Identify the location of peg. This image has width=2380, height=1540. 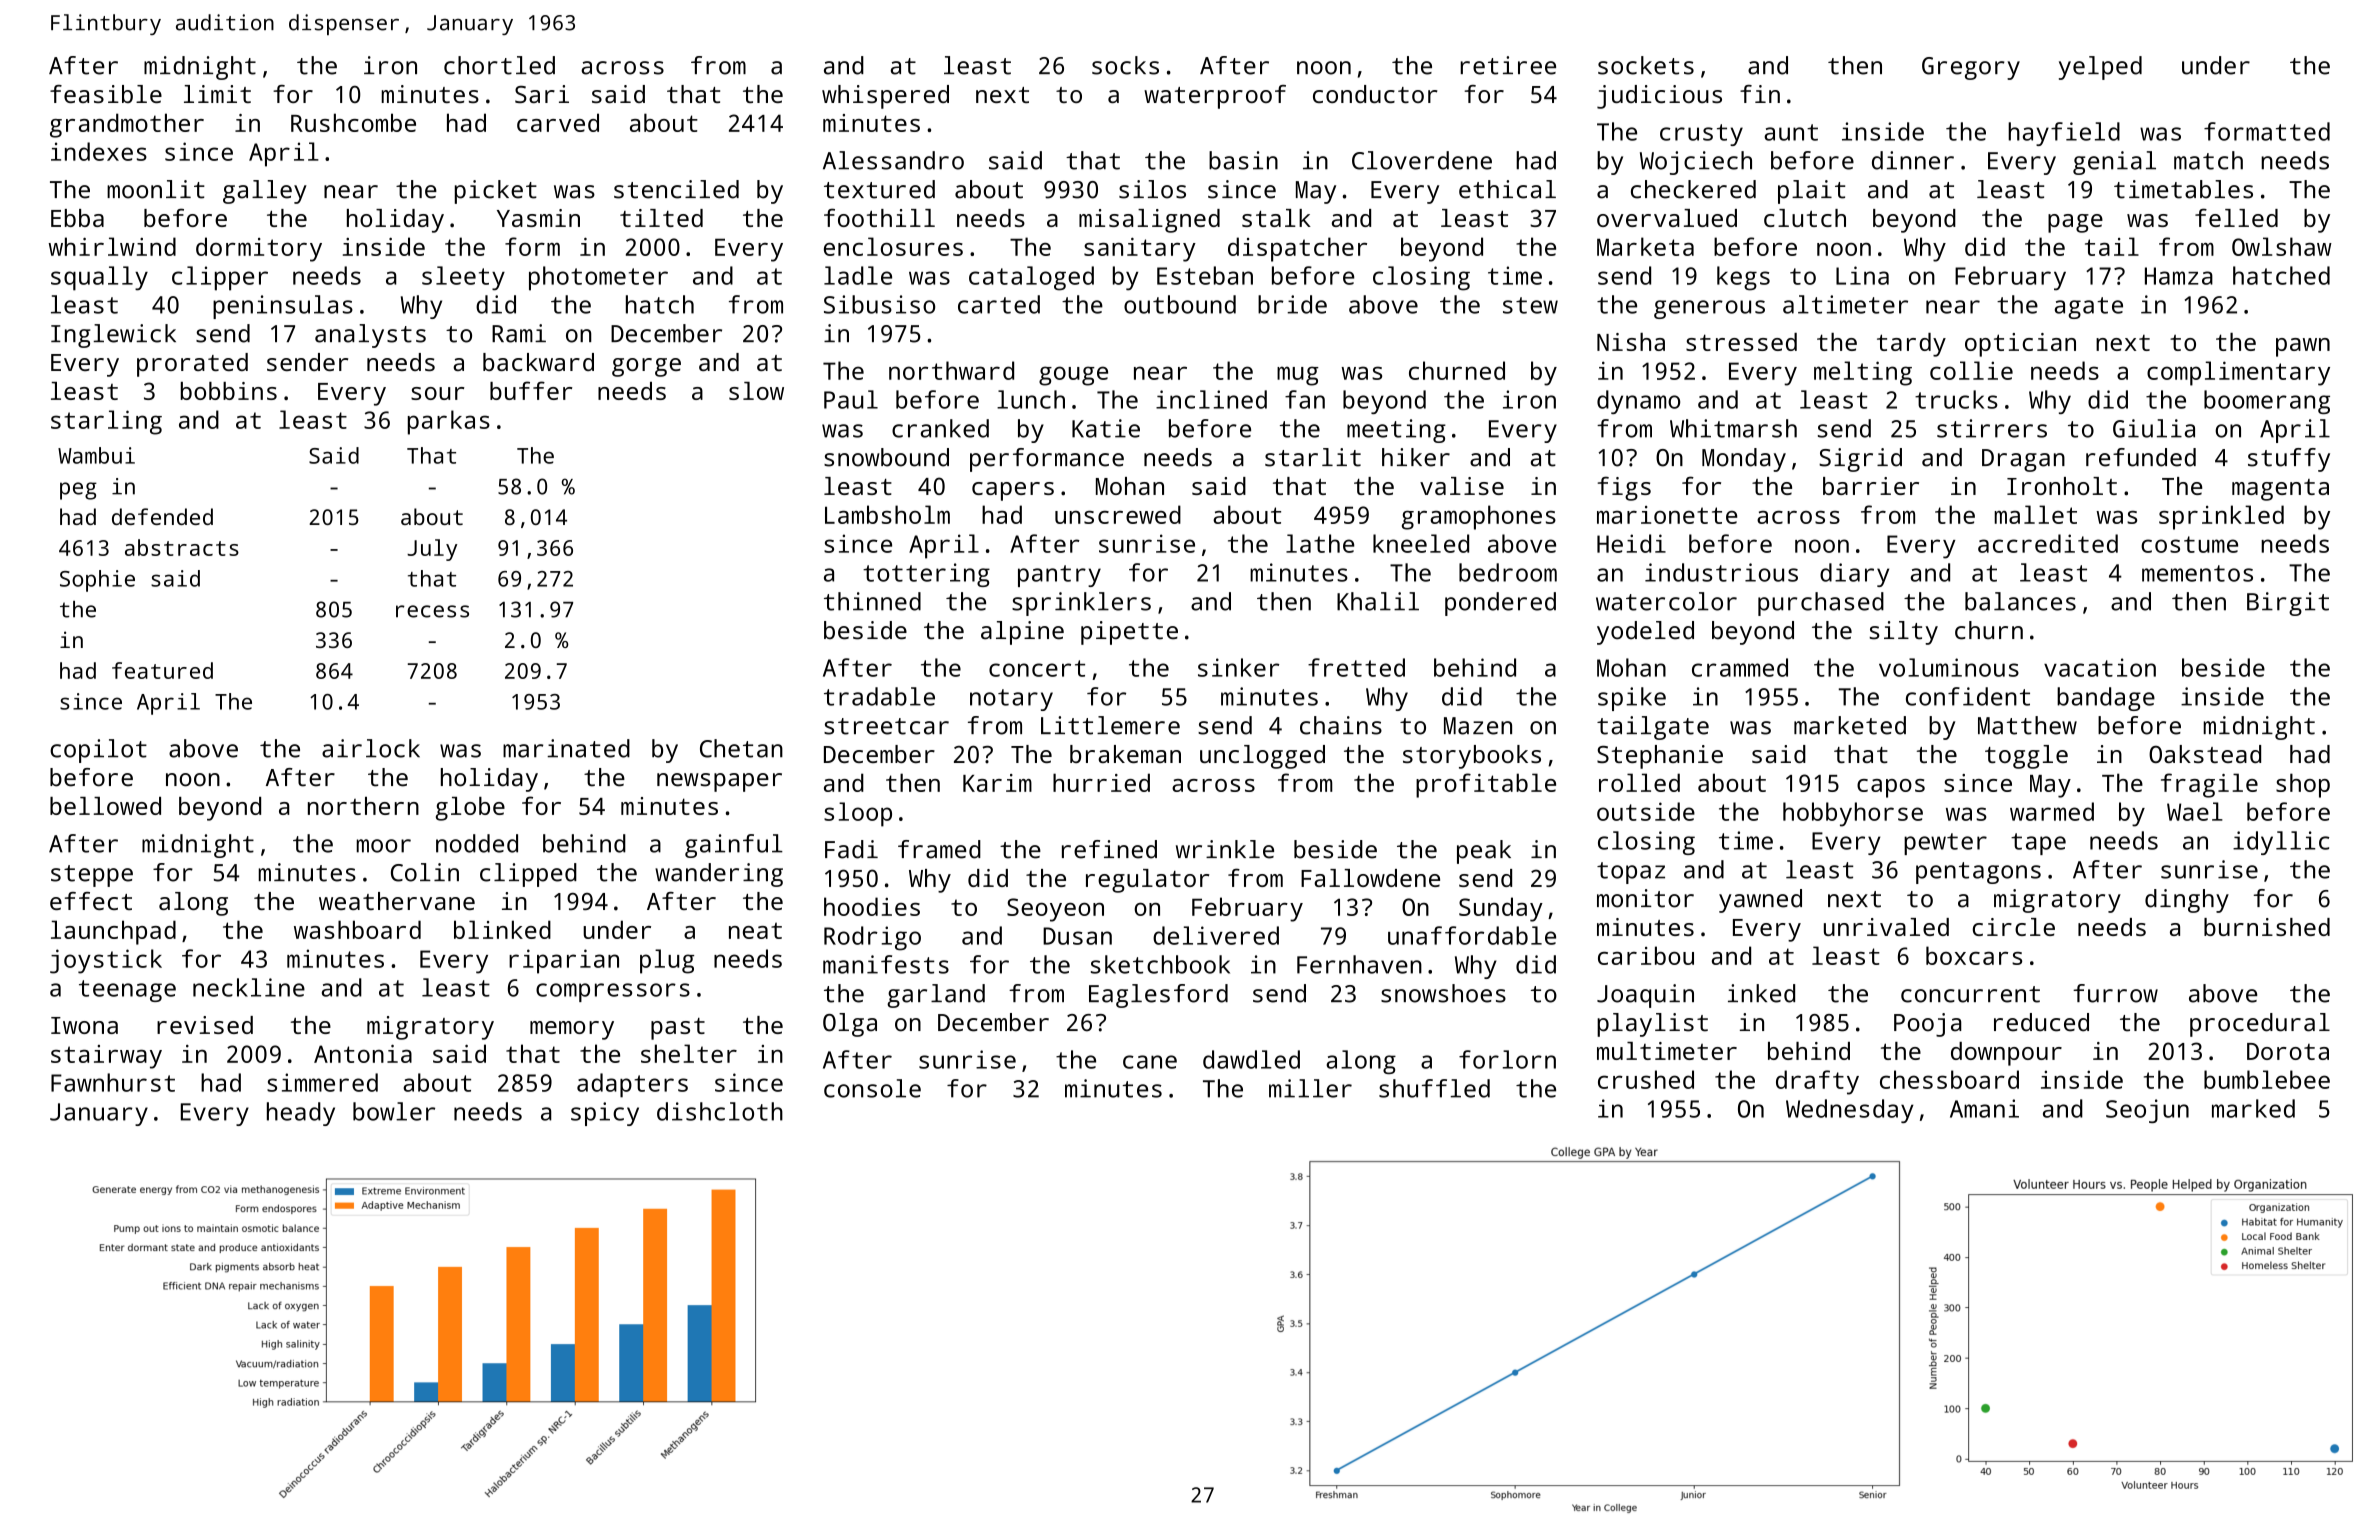
(78, 491).
